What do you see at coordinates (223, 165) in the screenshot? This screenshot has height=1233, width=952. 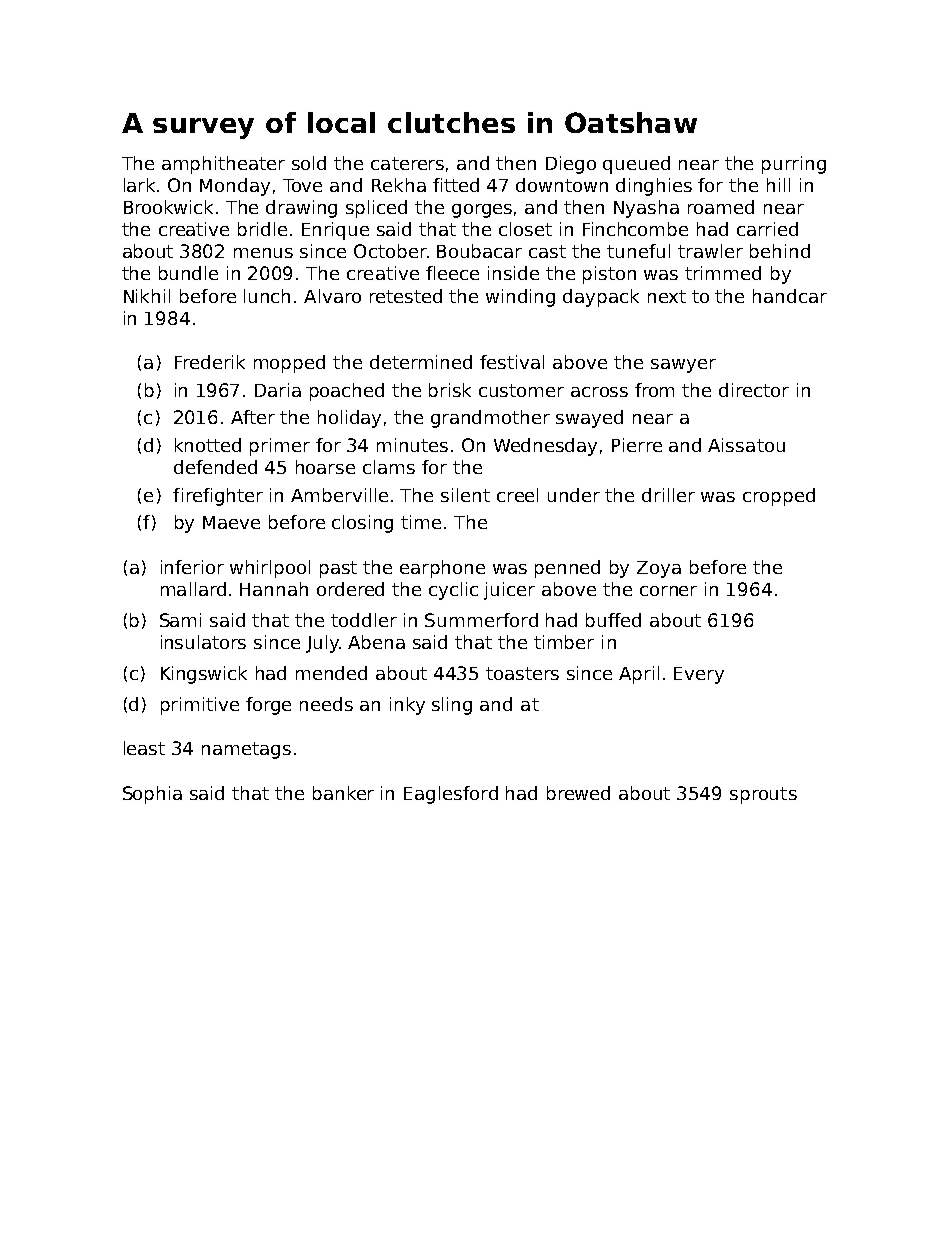 I see `amphitheater` at bounding box center [223, 165].
